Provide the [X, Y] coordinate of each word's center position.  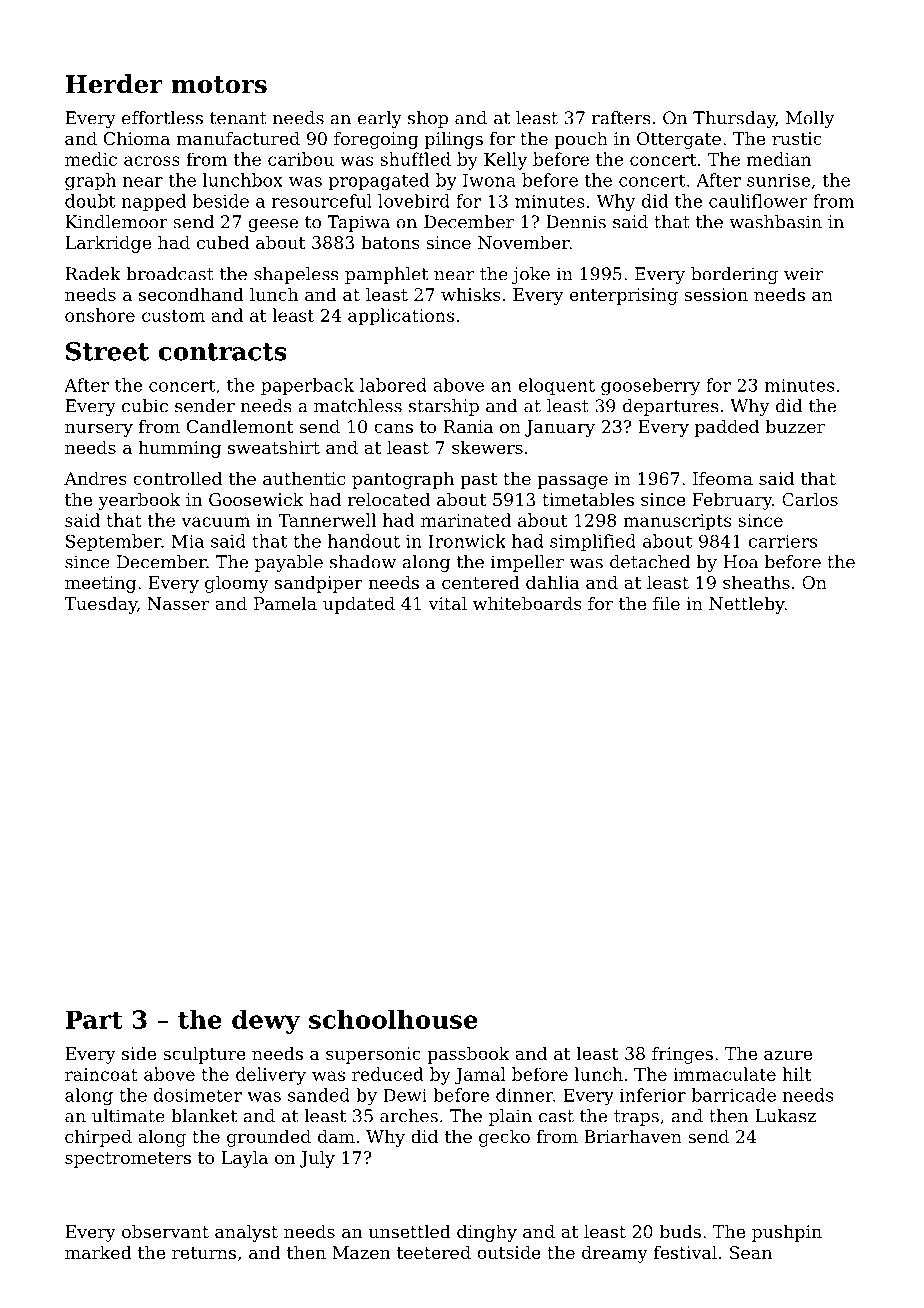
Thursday [734, 119]
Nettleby [747, 605]
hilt [797, 1074]
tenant [238, 118]
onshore [100, 315]
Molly [810, 119]
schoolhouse [393, 1019]
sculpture [204, 1055]
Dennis [576, 222]
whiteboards [527, 603]
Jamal [480, 1076]
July [317, 1159]
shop [428, 119]
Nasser [178, 603]
